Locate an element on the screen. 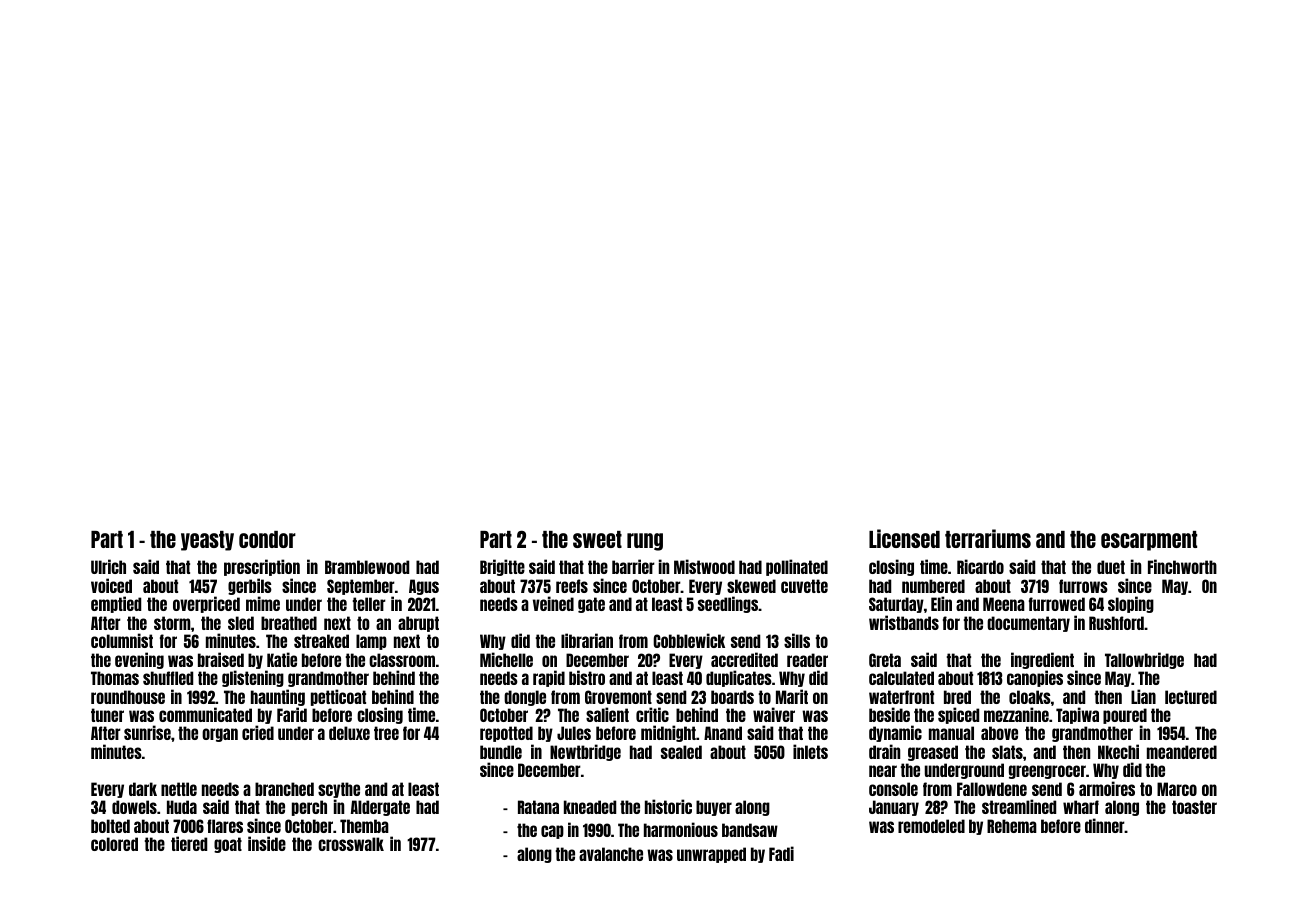 This screenshot has width=1308, height=924. unwrapped is located at coordinates (711, 855).
